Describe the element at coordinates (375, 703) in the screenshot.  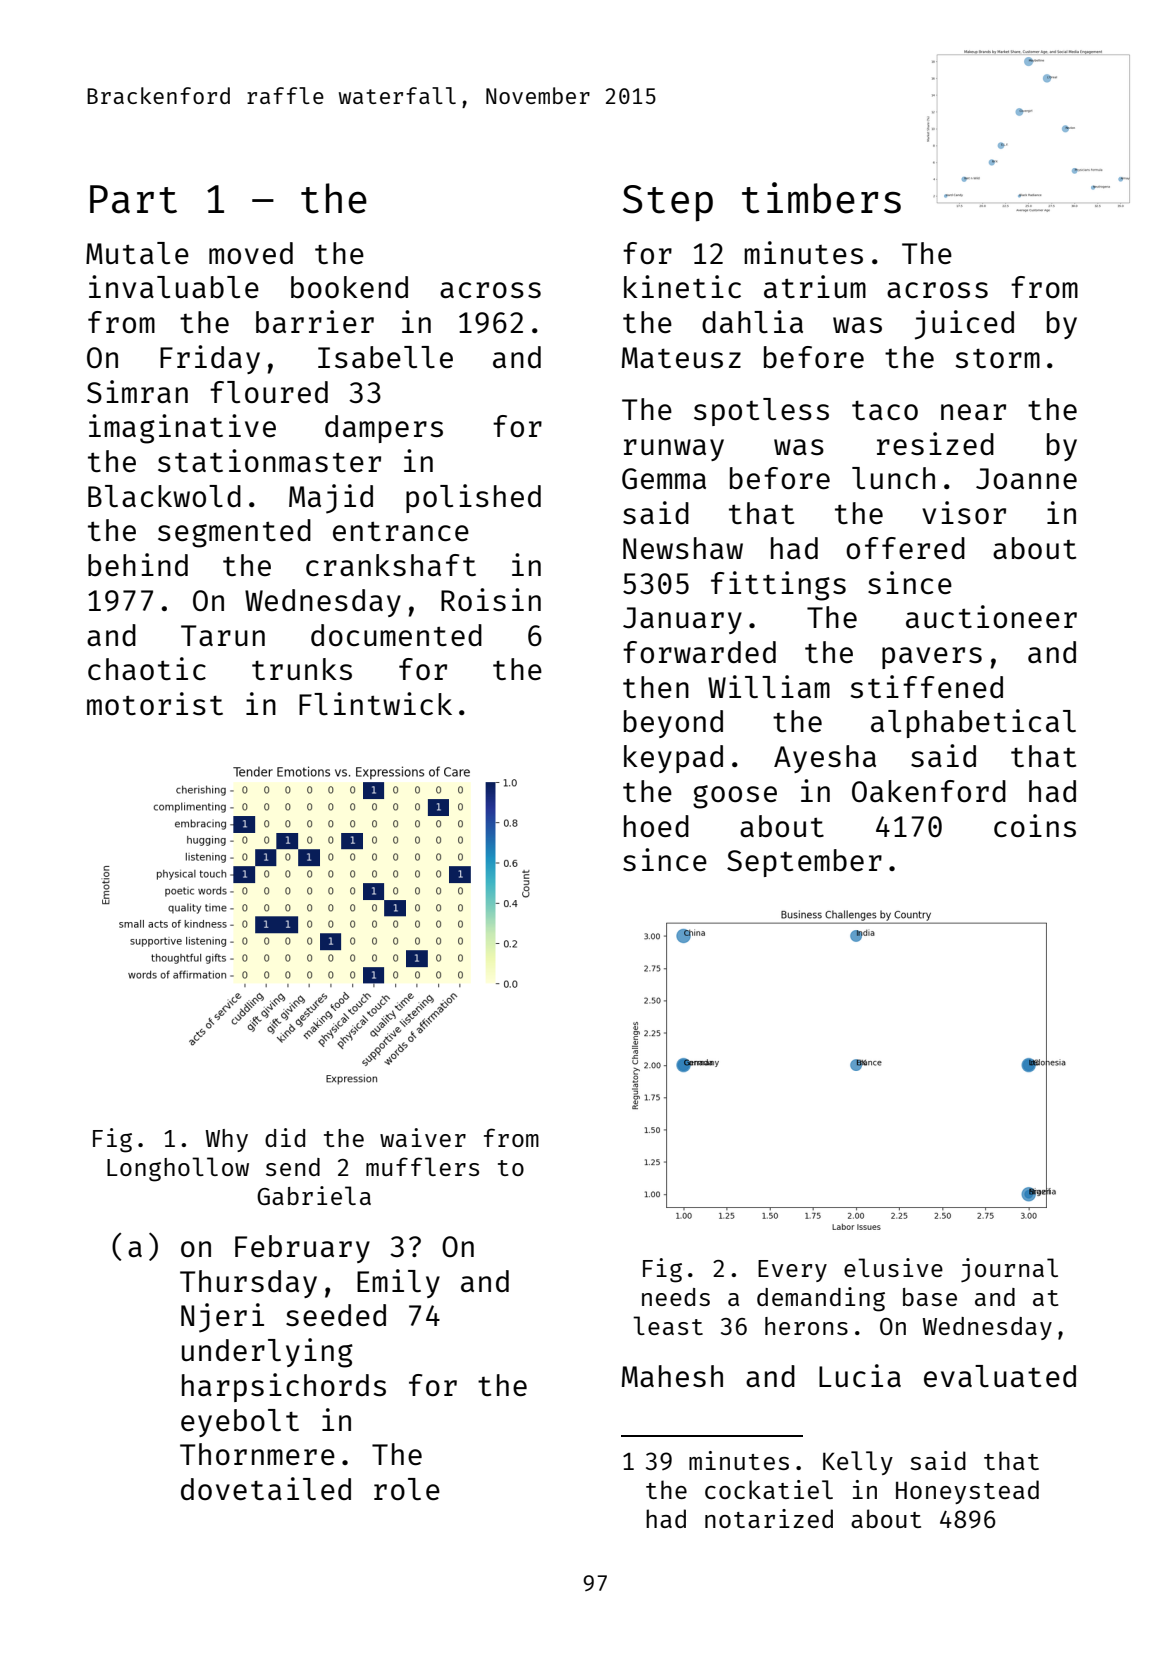
I see `Flintwick` at that location.
